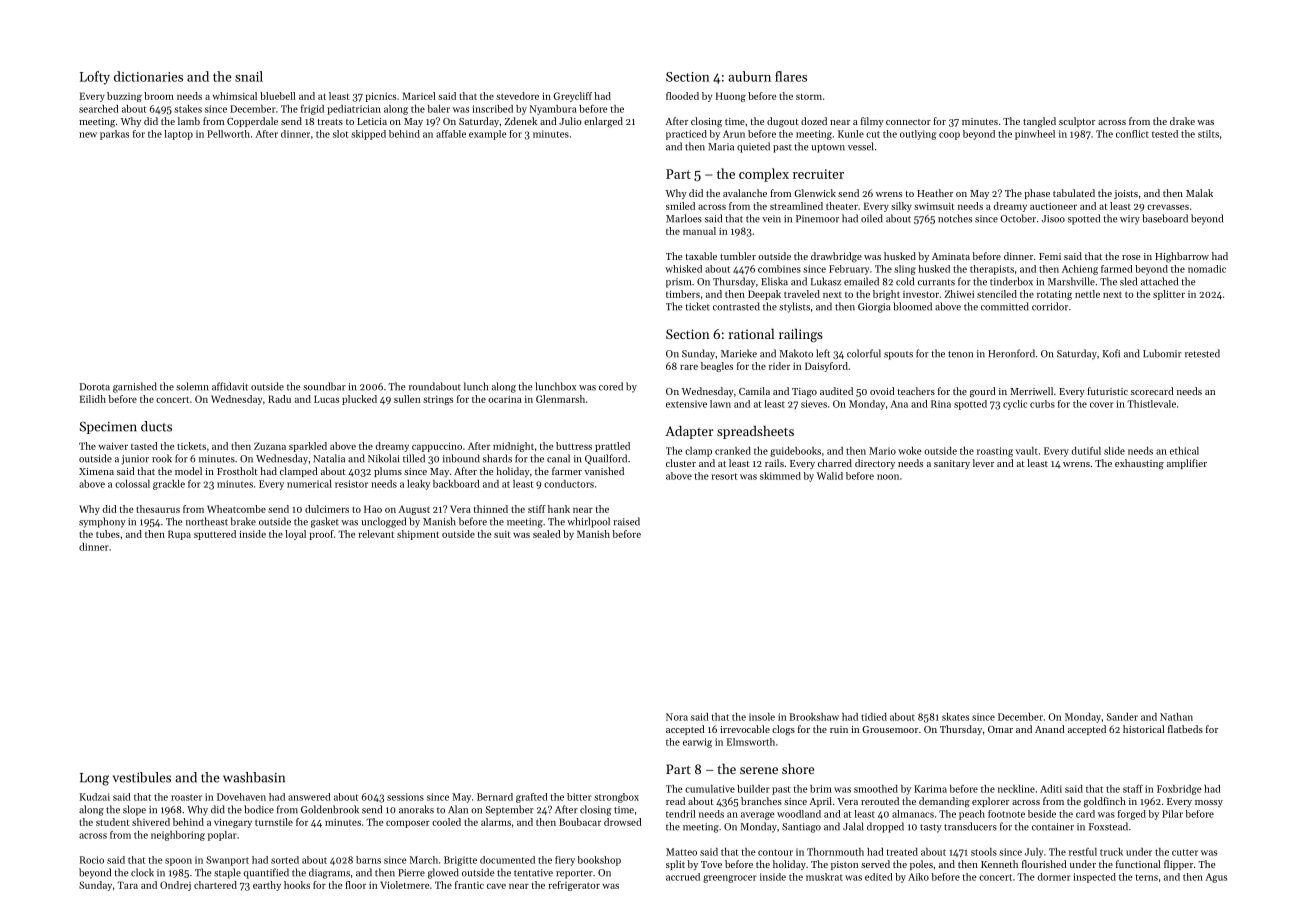 This document has width=1308, height=924. I want to click on sculptor, so click(1077, 122).
